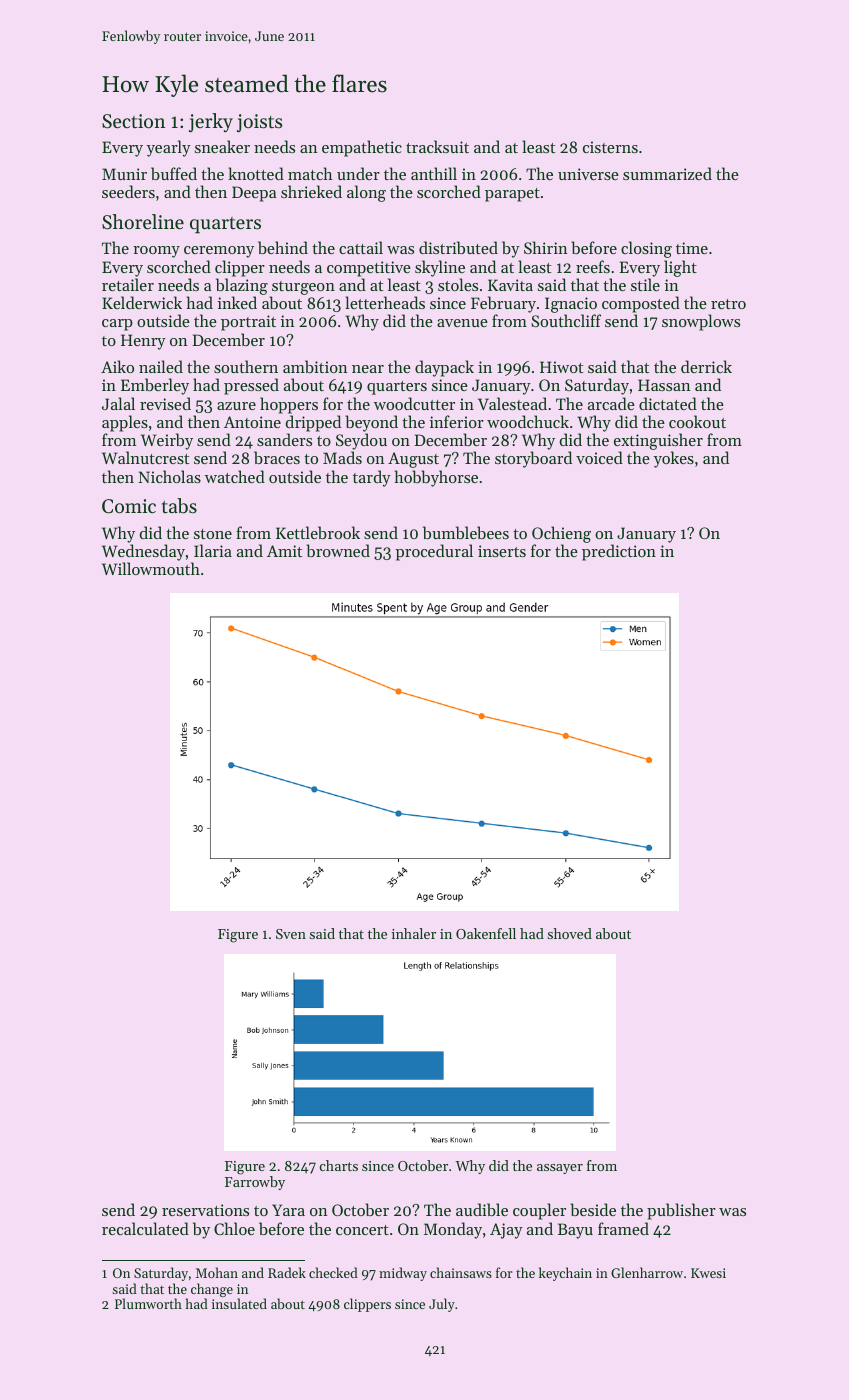 The image size is (849, 1400). I want to click on Munir, so click(124, 174).
